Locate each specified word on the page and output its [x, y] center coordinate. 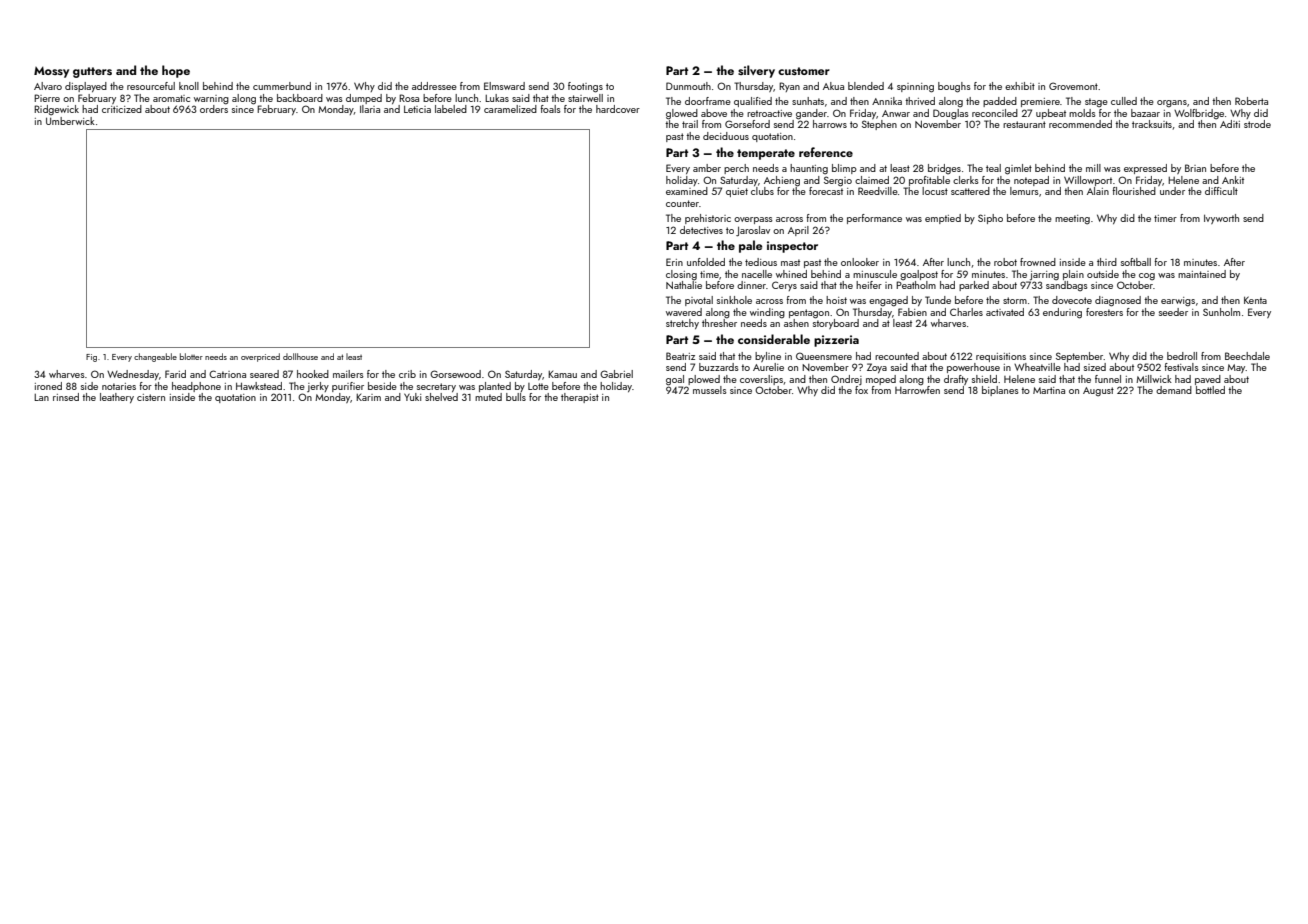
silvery [756, 71]
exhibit [1020, 86]
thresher [719, 323]
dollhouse [300, 356]
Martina [1049, 390]
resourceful [151, 86]
